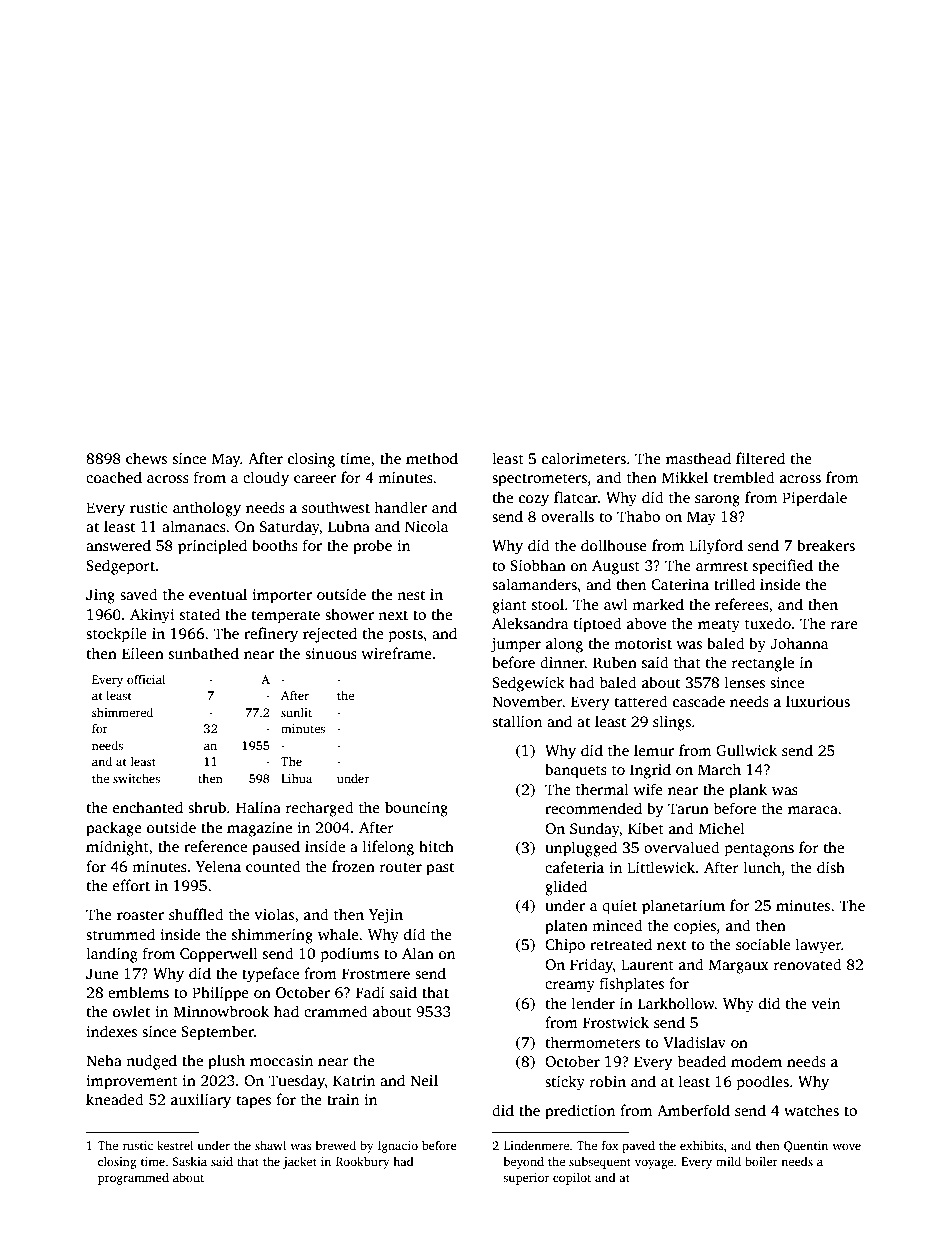 Image resolution: width=952 pixels, height=1233 pixels. What do you see at coordinates (643, 643) in the image?
I see `motorist` at bounding box center [643, 643].
